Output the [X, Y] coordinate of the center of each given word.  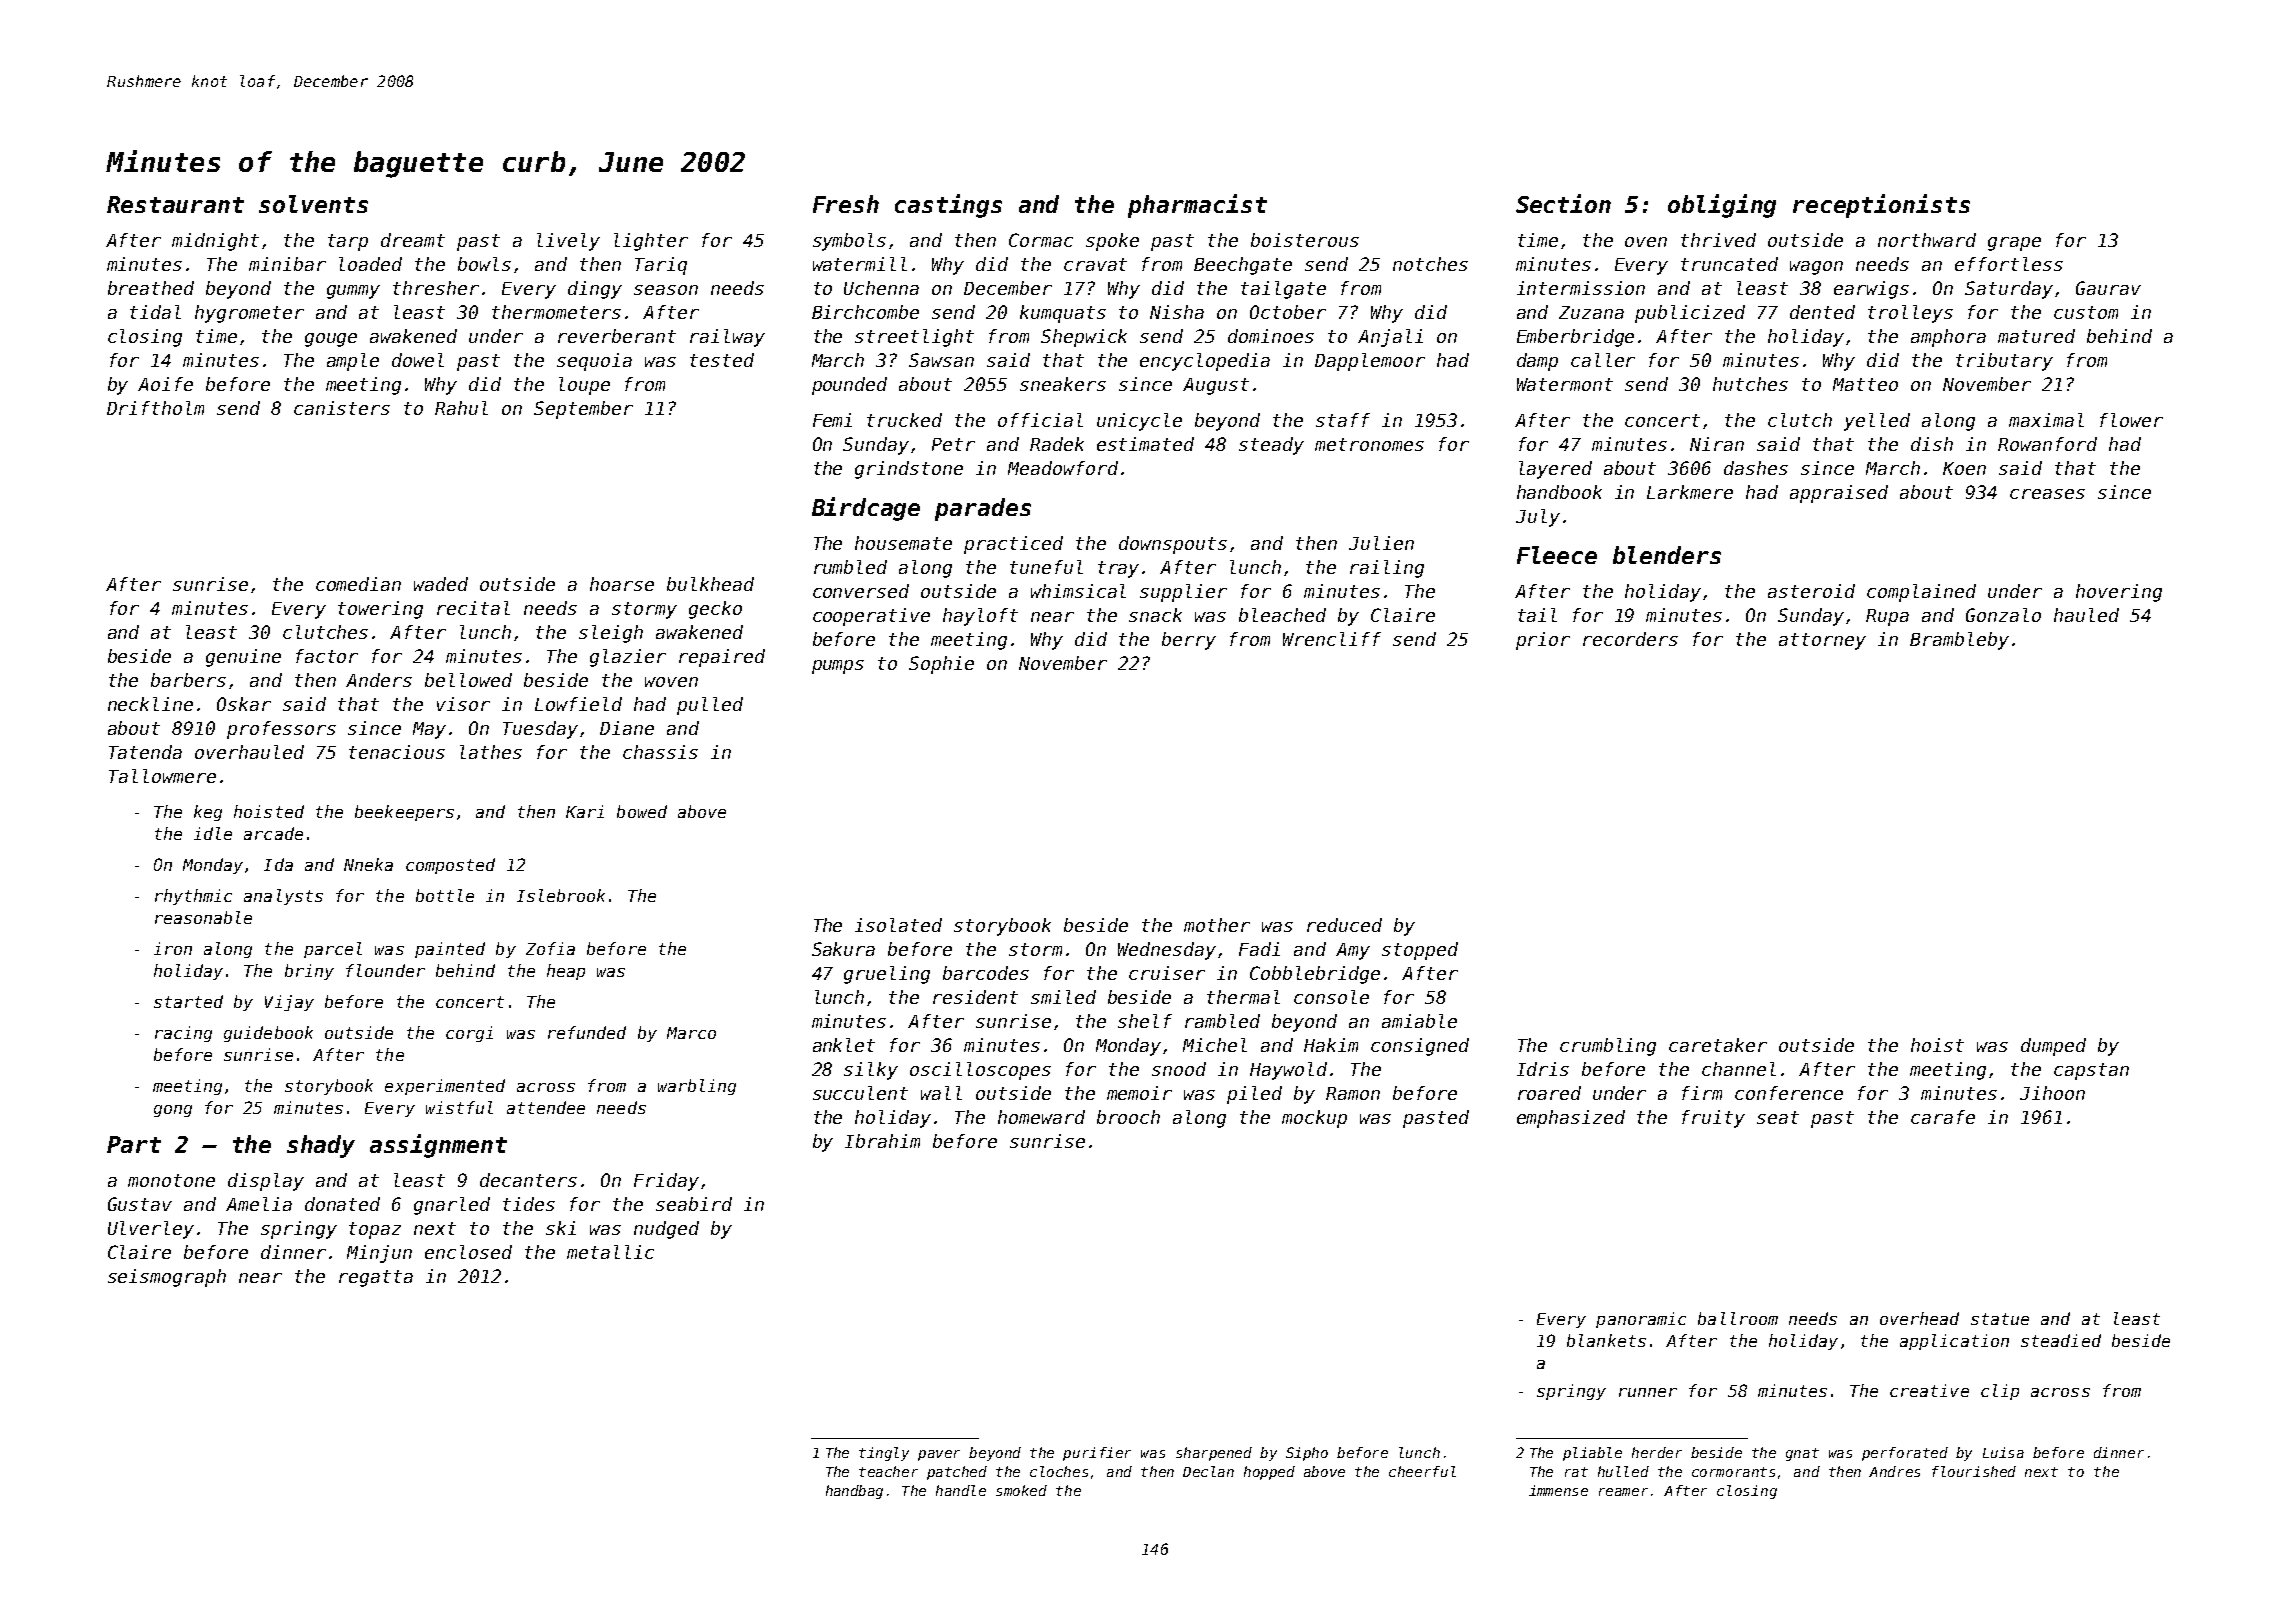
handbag [854, 1492]
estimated [1145, 444]
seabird [694, 1204]
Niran [1717, 444]
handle [961, 1490]
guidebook [268, 1034]
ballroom [1738, 1318]
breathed [151, 288]
